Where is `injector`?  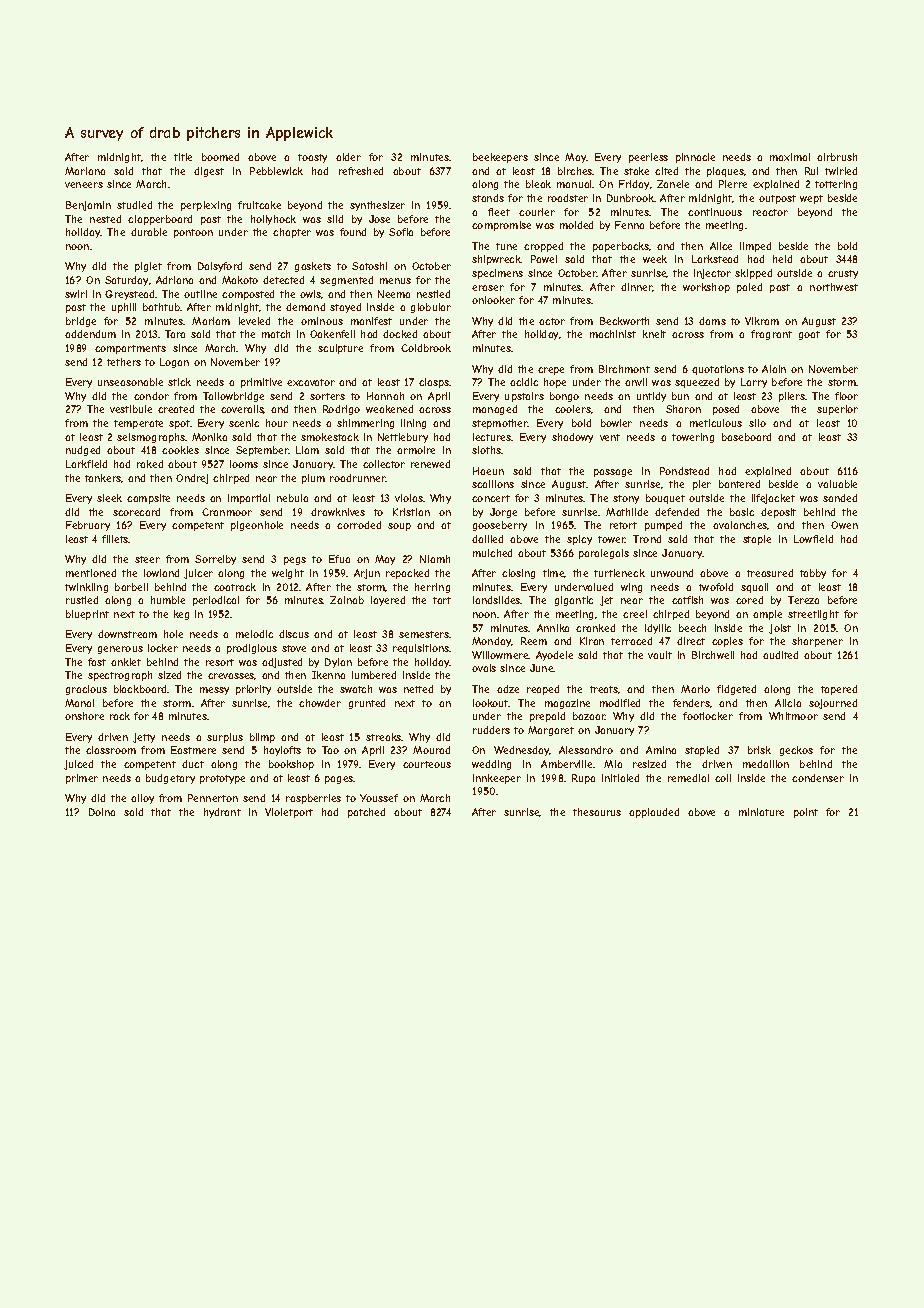
injector is located at coordinates (712, 274).
